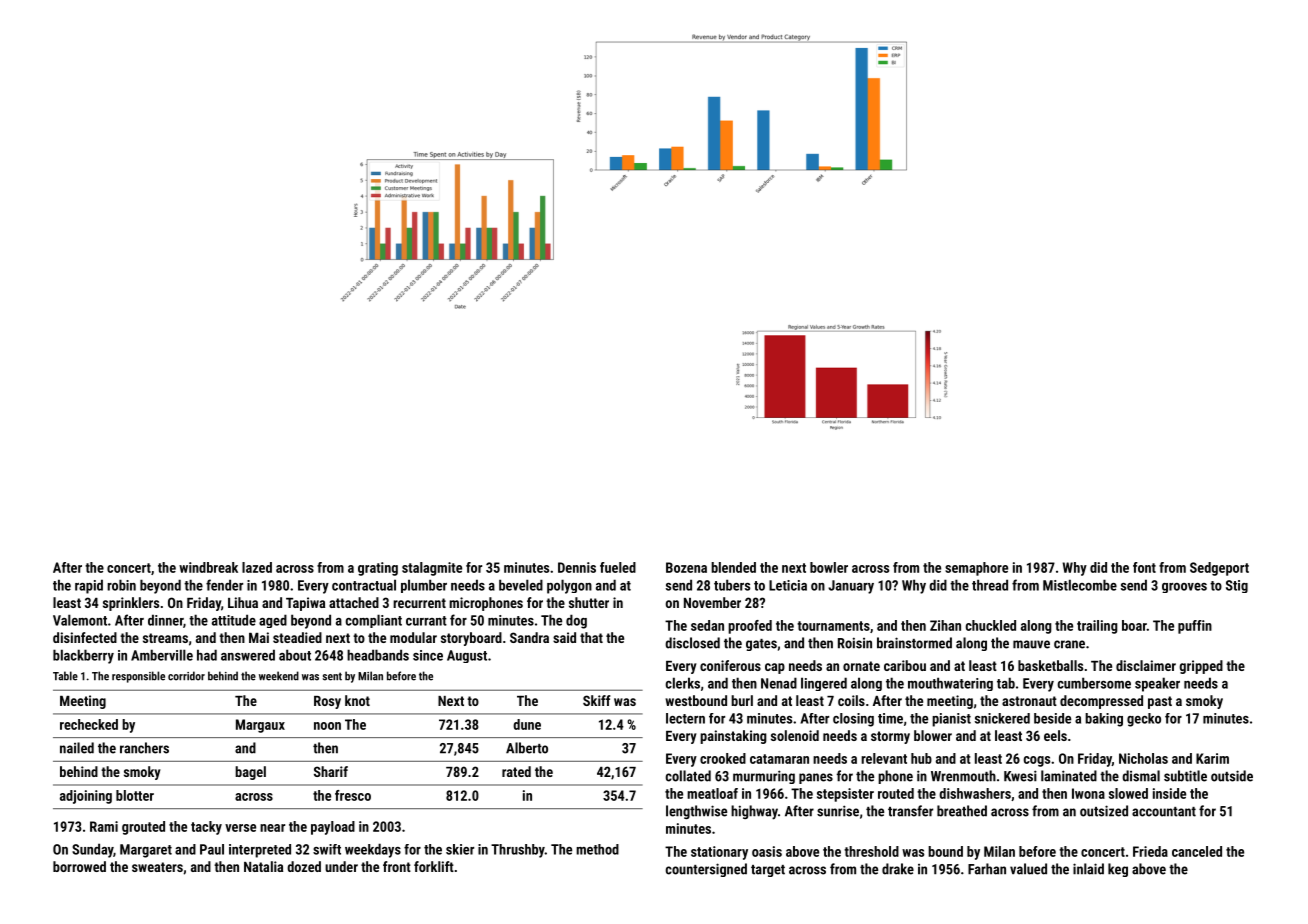 The height and width of the screenshot is (924, 1308). I want to click on collated, so click(688, 776).
